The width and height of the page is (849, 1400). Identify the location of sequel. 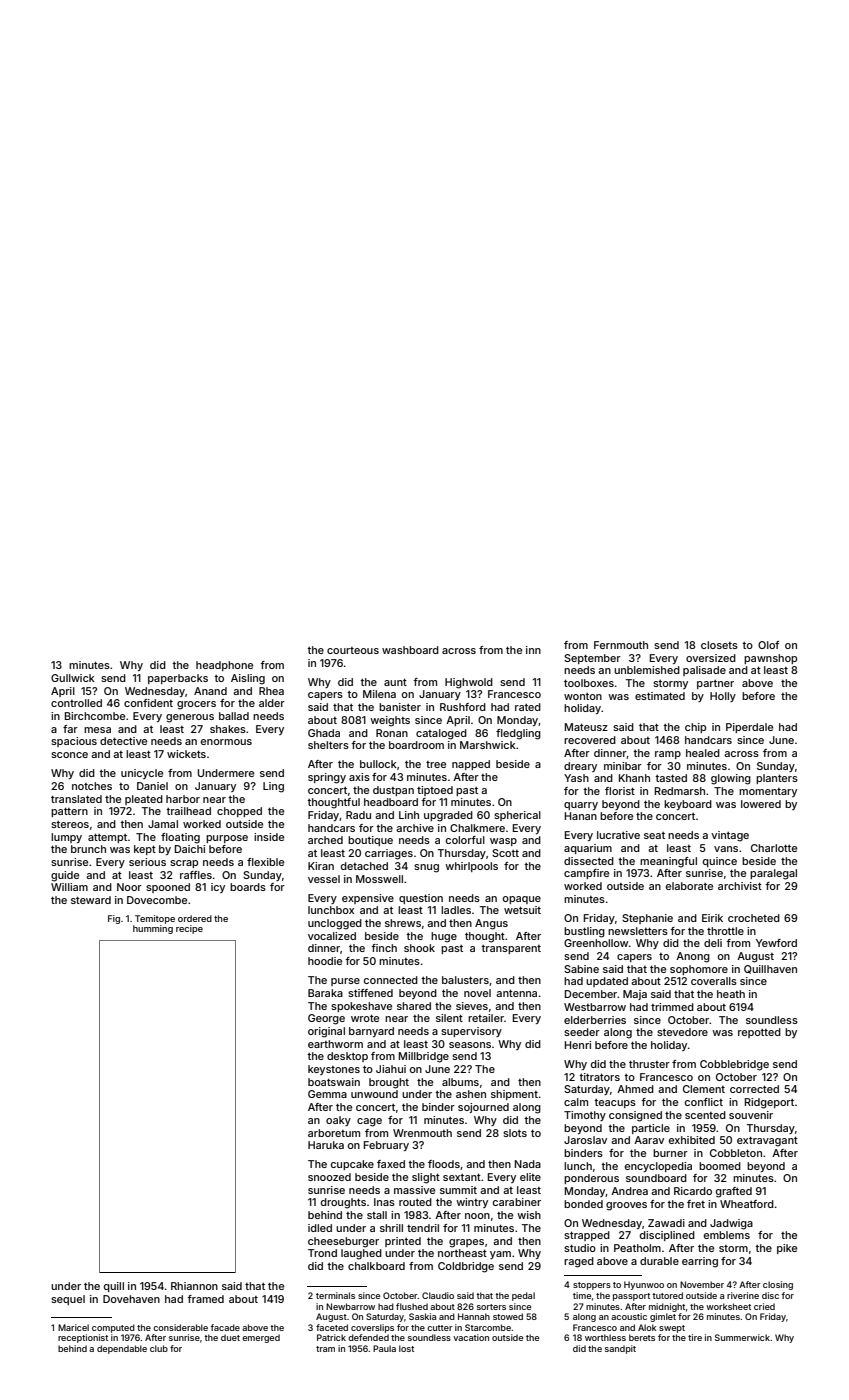
(68, 1300).
